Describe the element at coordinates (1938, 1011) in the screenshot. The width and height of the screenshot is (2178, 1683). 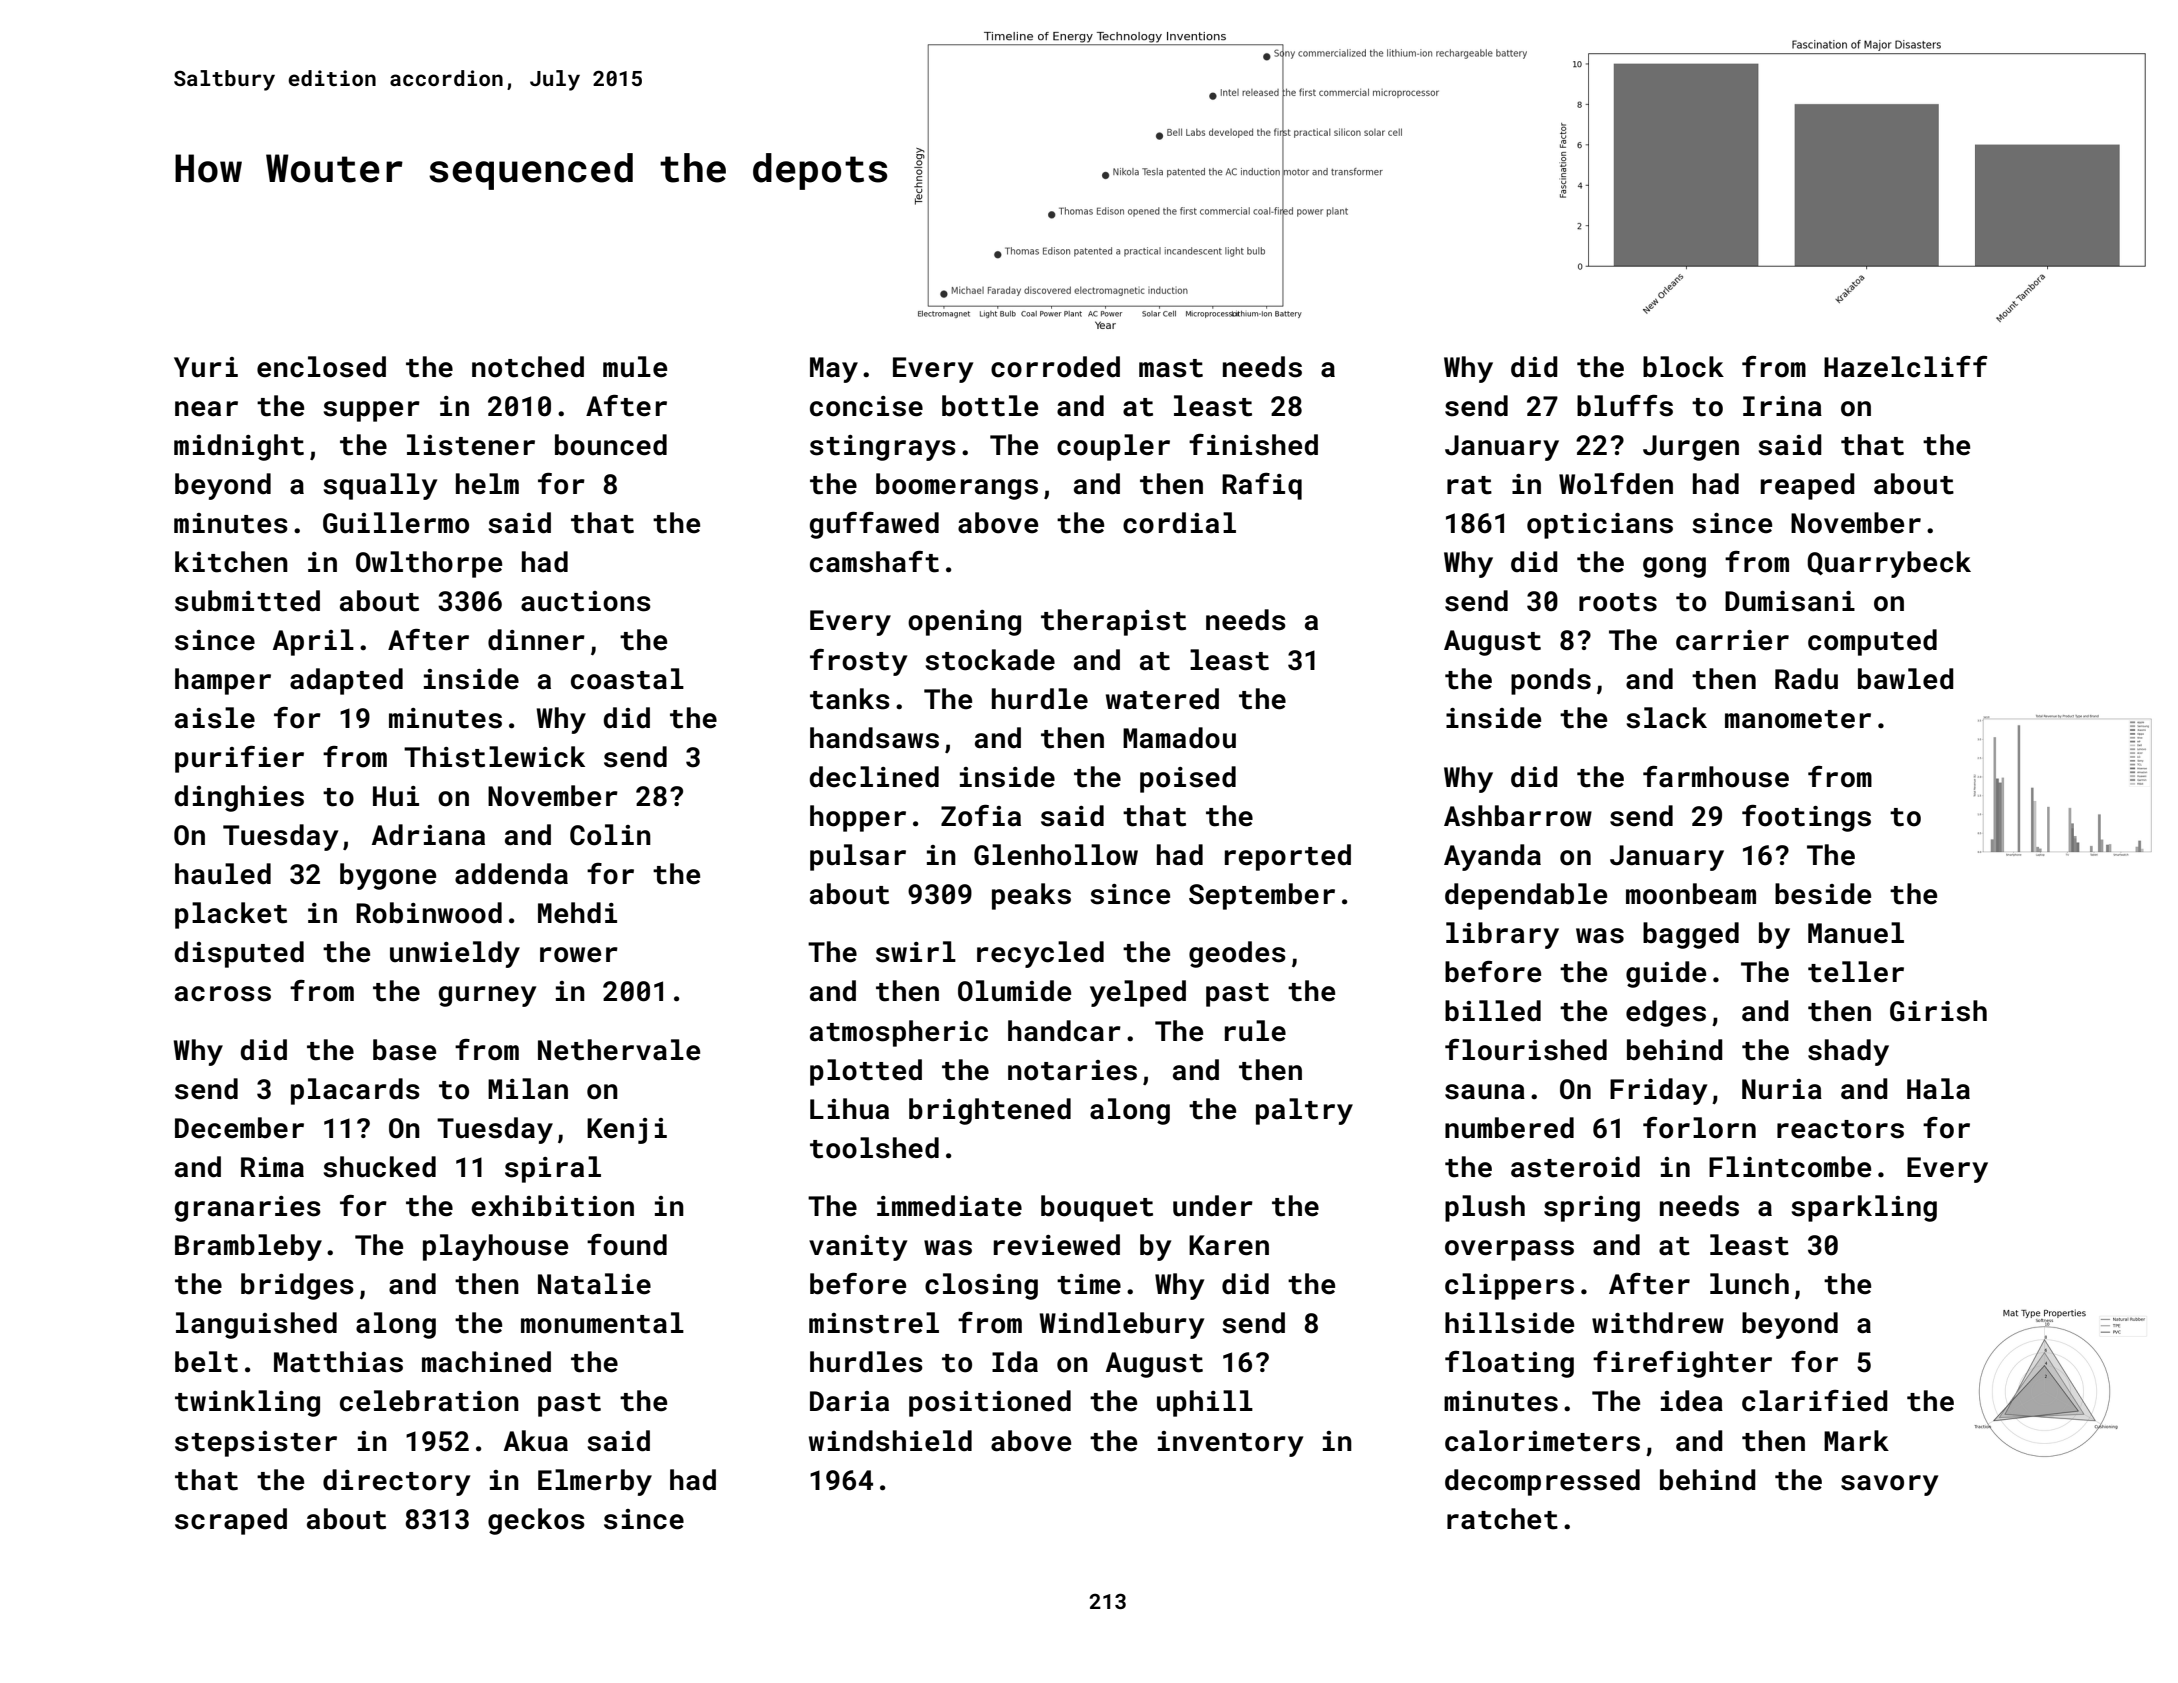
I see `Girish` at that location.
